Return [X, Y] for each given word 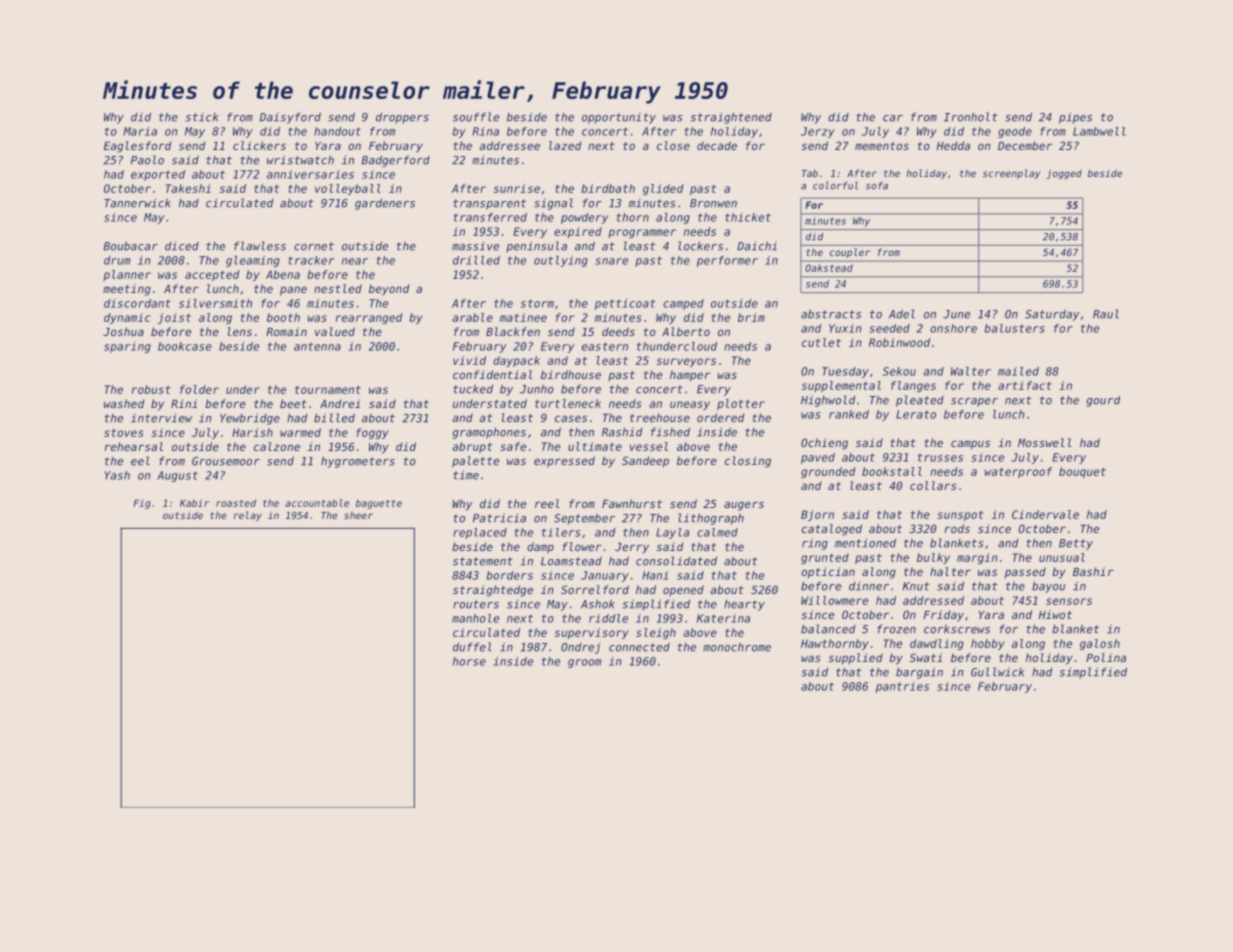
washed [124, 403]
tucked [473, 389]
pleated [920, 401]
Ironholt [971, 117]
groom [584, 663]
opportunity [619, 118]
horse [469, 661]
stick [202, 117]
